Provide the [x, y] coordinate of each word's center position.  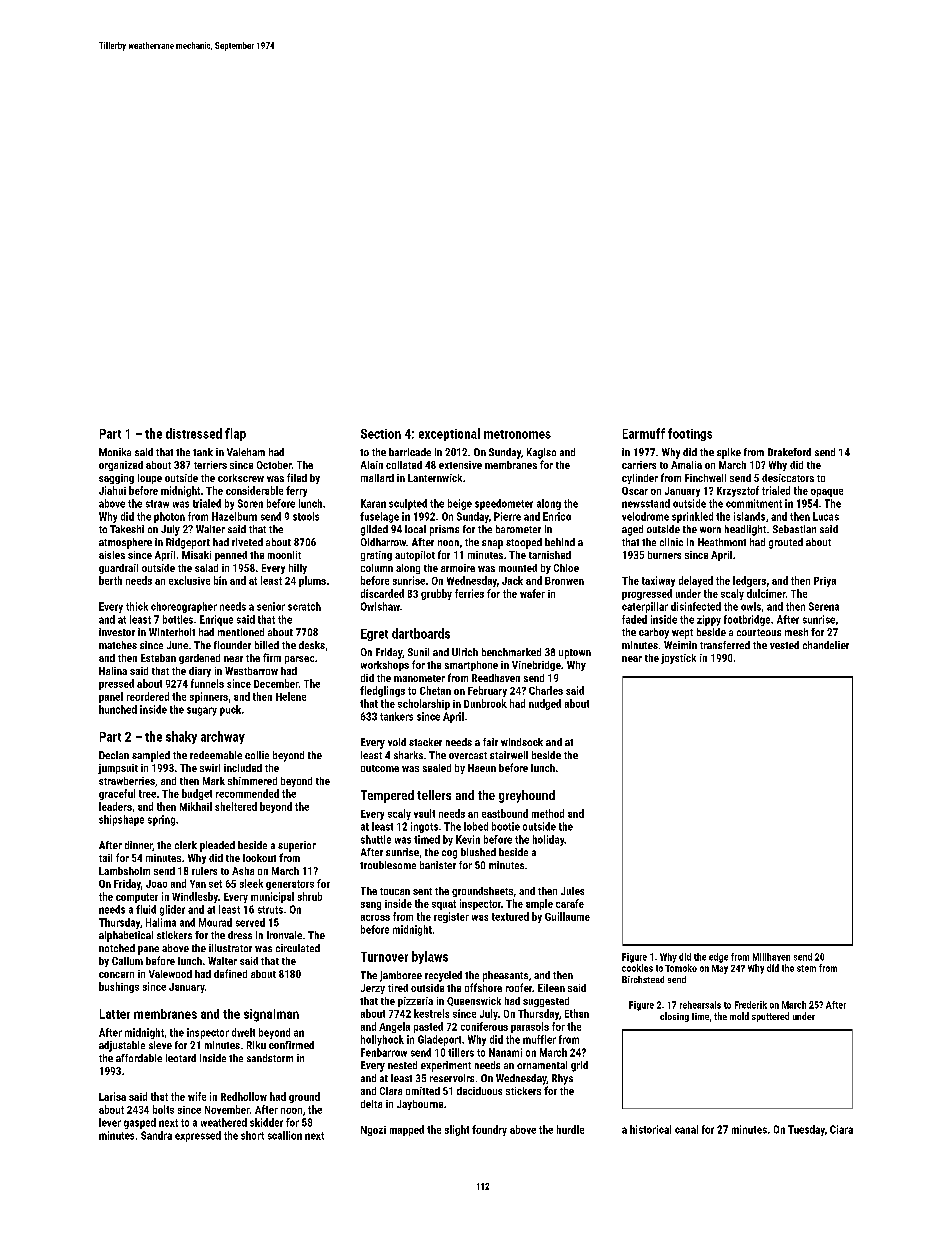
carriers [639, 465]
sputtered [770, 1017]
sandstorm [270, 1058]
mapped [407, 1130]
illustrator [230, 948]
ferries [469, 593]
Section [381, 434]
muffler [539, 1039]
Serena [824, 606]
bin [220, 580]
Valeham [246, 452]
